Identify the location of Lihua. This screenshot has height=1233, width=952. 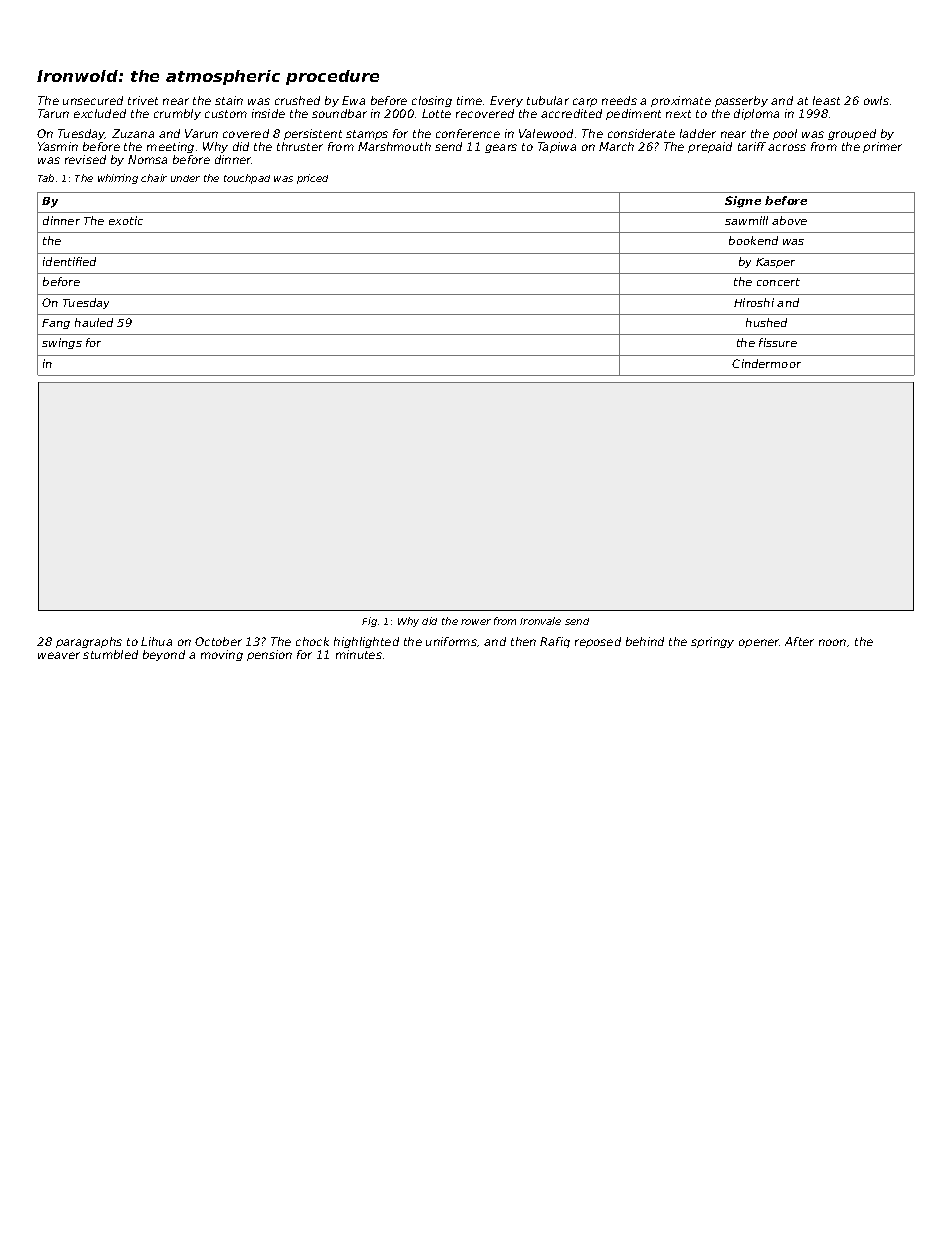
(156, 641).
